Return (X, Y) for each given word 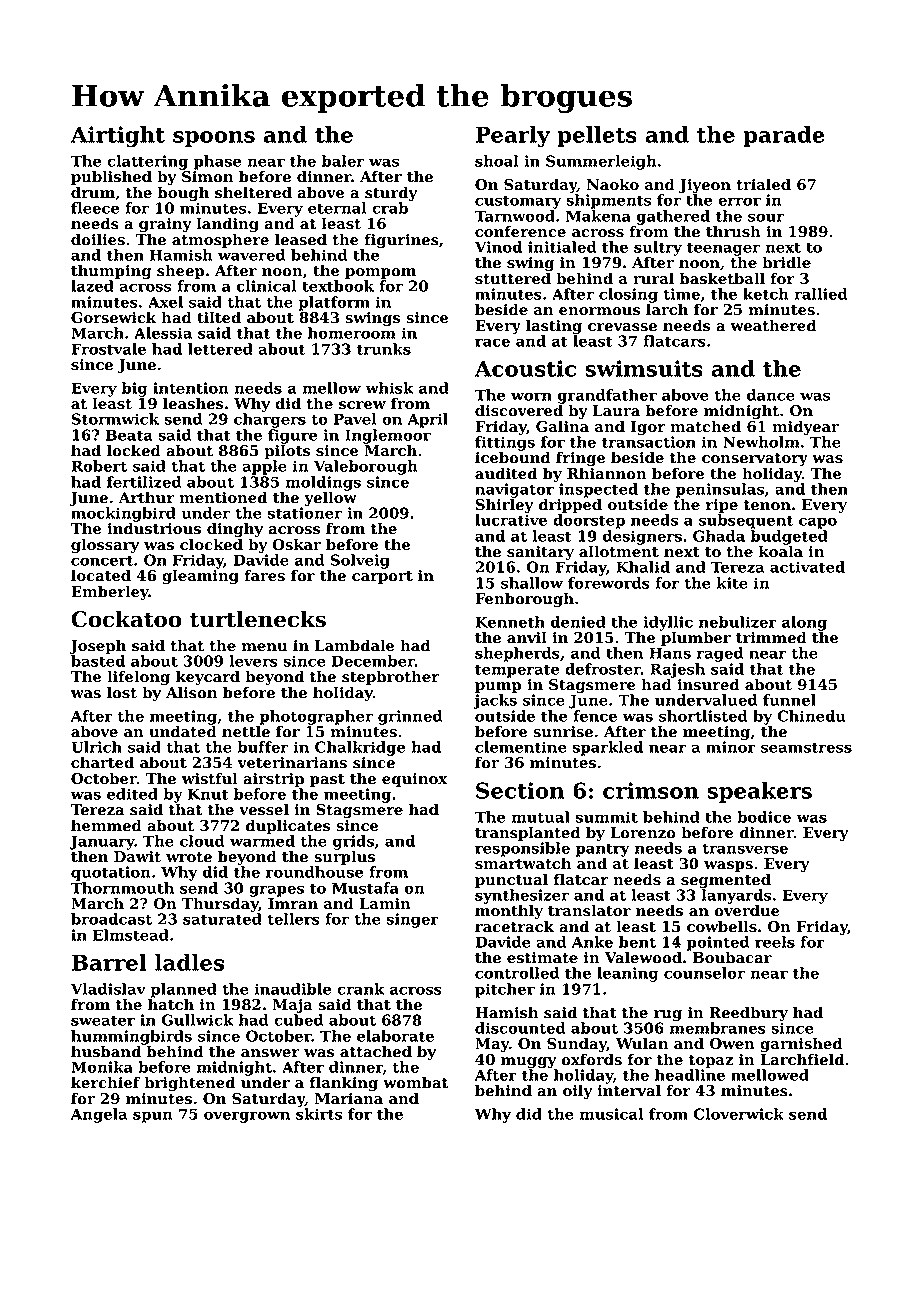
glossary (105, 546)
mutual (540, 817)
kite (732, 583)
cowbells (722, 926)
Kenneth (510, 622)
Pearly (513, 136)
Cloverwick (739, 1114)
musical (611, 1114)
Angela (99, 1115)
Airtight (117, 136)
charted (102, 762)
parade (784, 136)
